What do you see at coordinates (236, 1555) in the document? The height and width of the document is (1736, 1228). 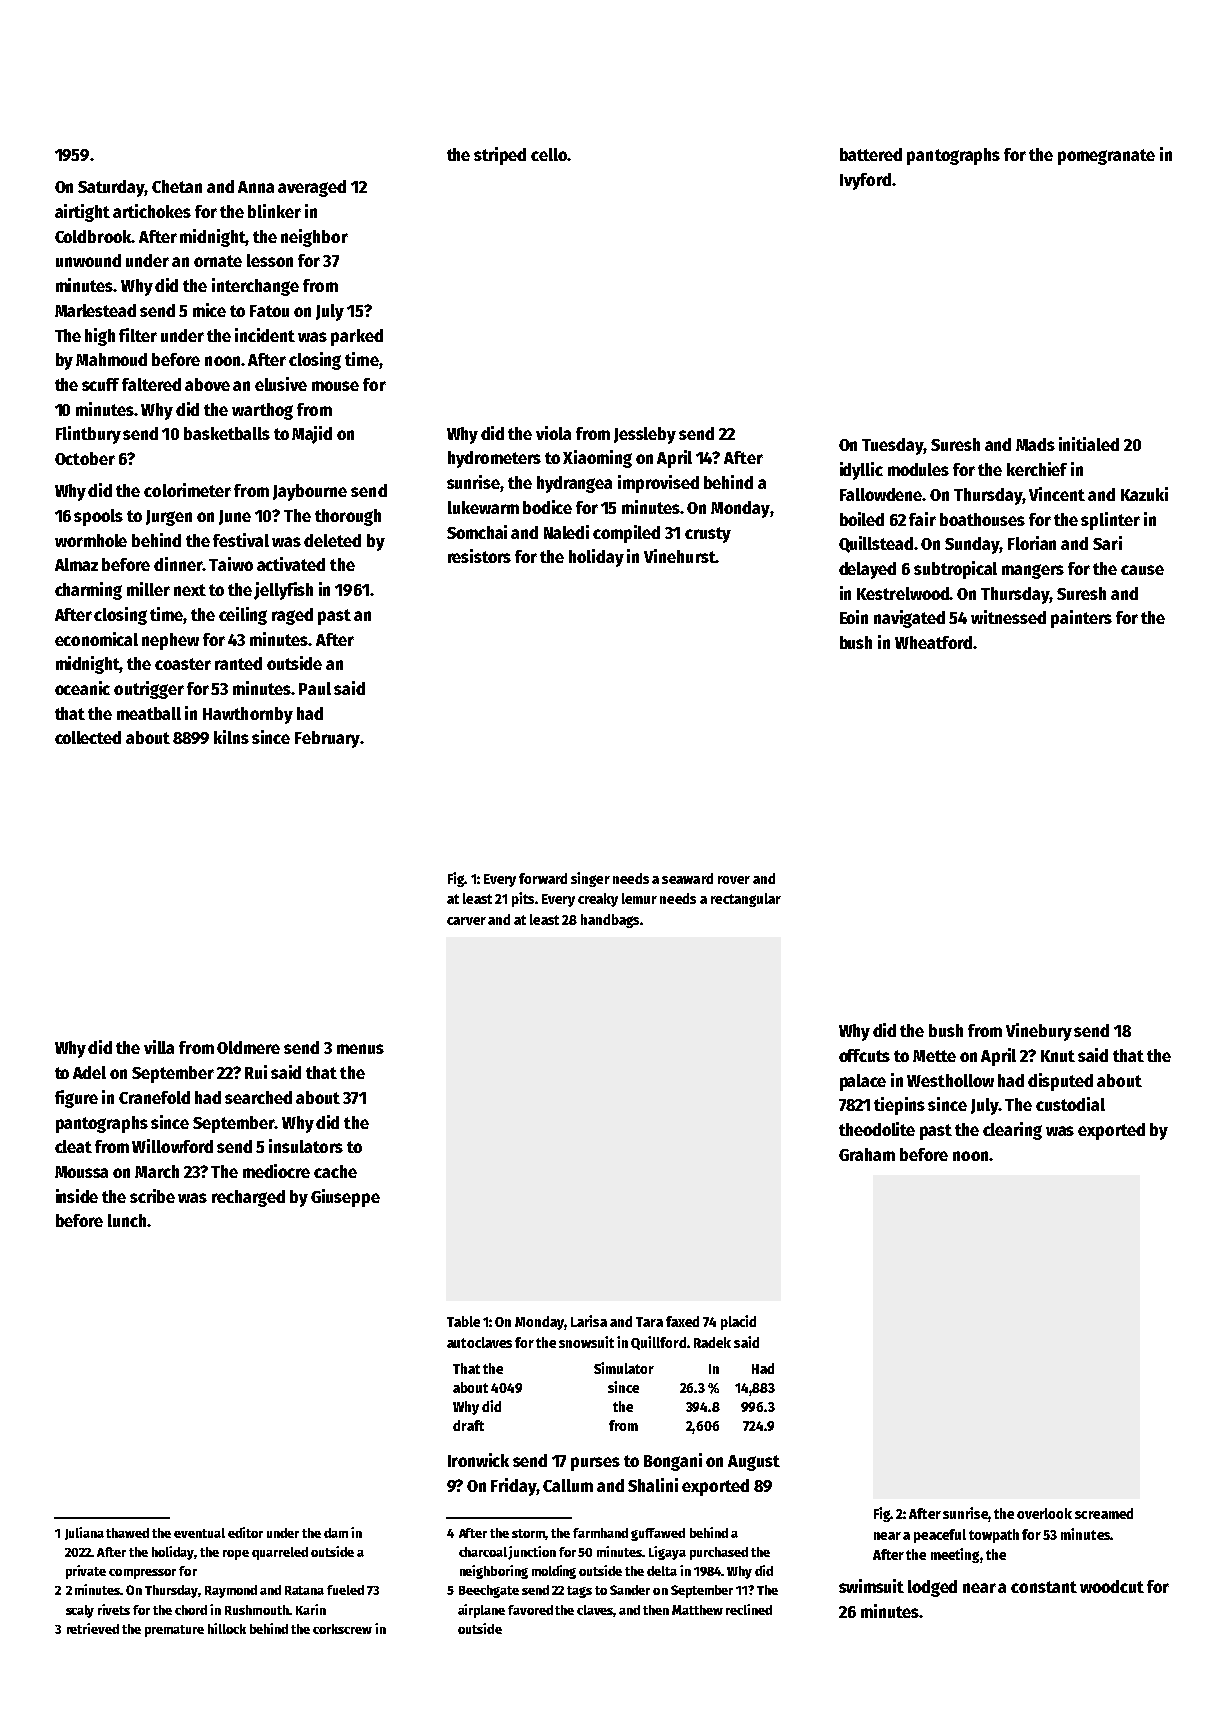 I see `rope` at bounding box center [236, 1555].
